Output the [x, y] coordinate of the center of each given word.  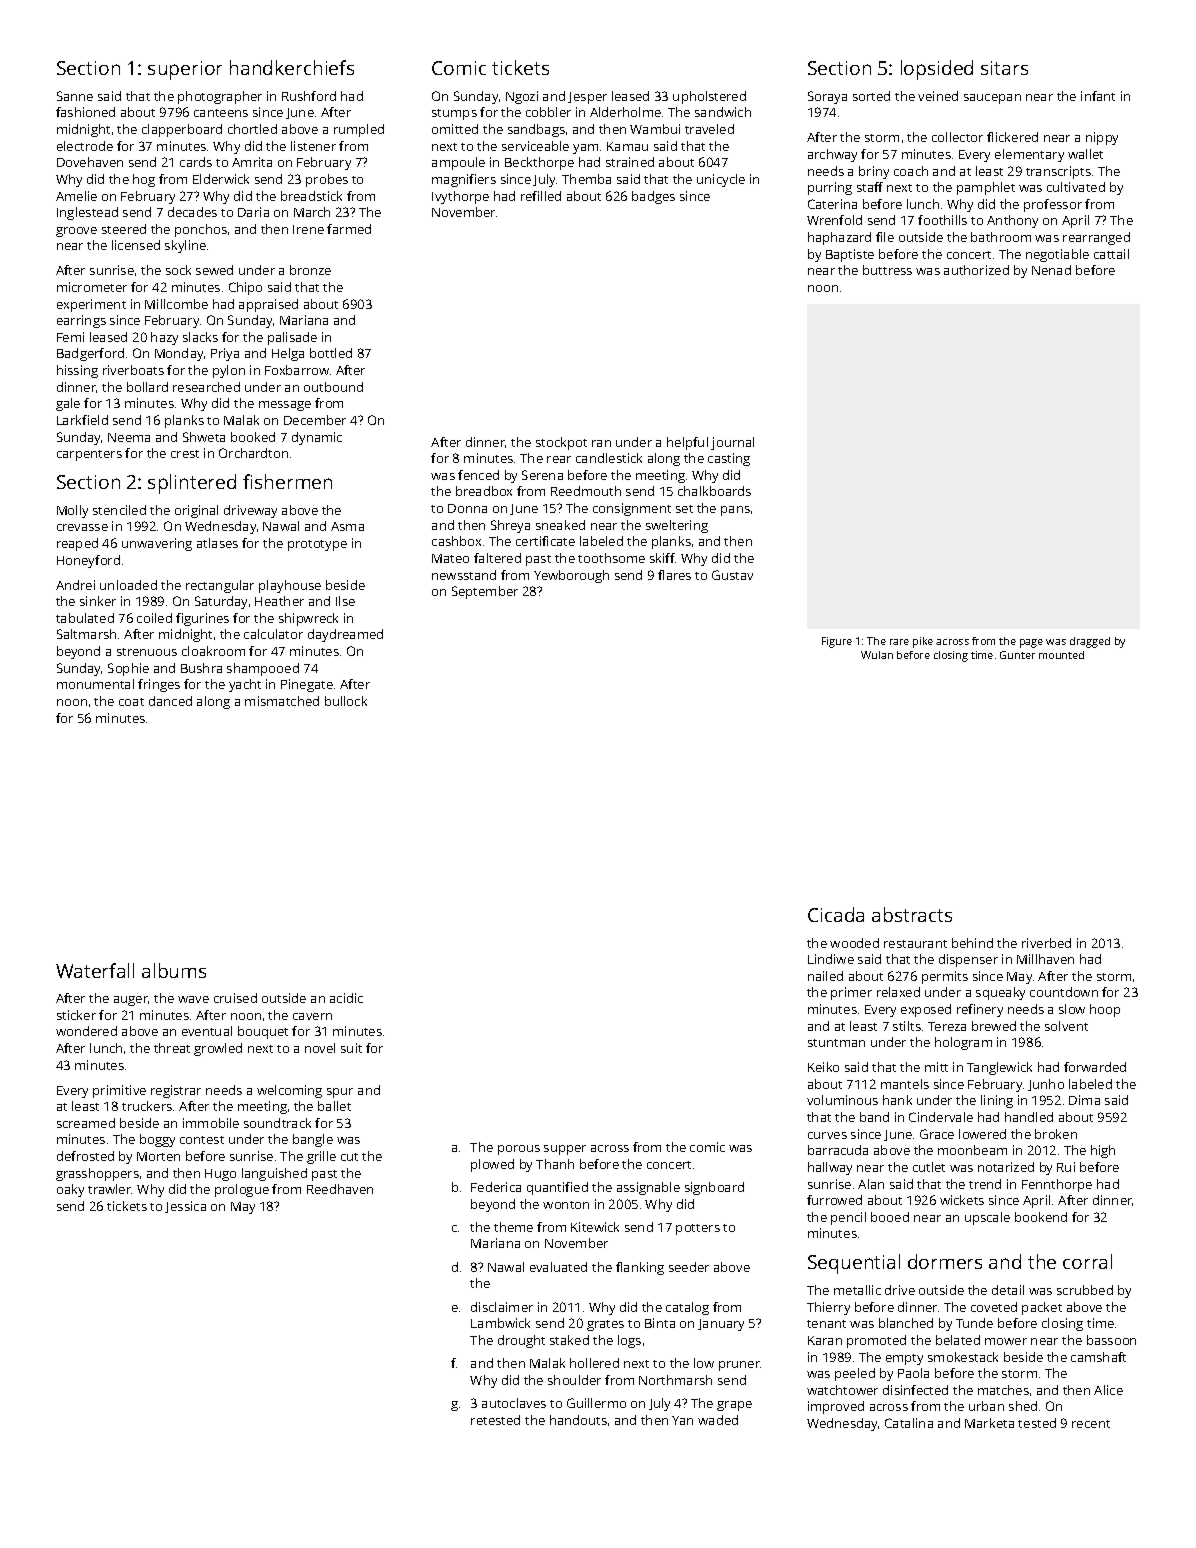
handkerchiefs [292, 67]
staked [569, 1340]
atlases [217, 543]
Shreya [510, 526]
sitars [1004, 68]
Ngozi [522, 97]
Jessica [185, 1207]
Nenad [1051, 270]
